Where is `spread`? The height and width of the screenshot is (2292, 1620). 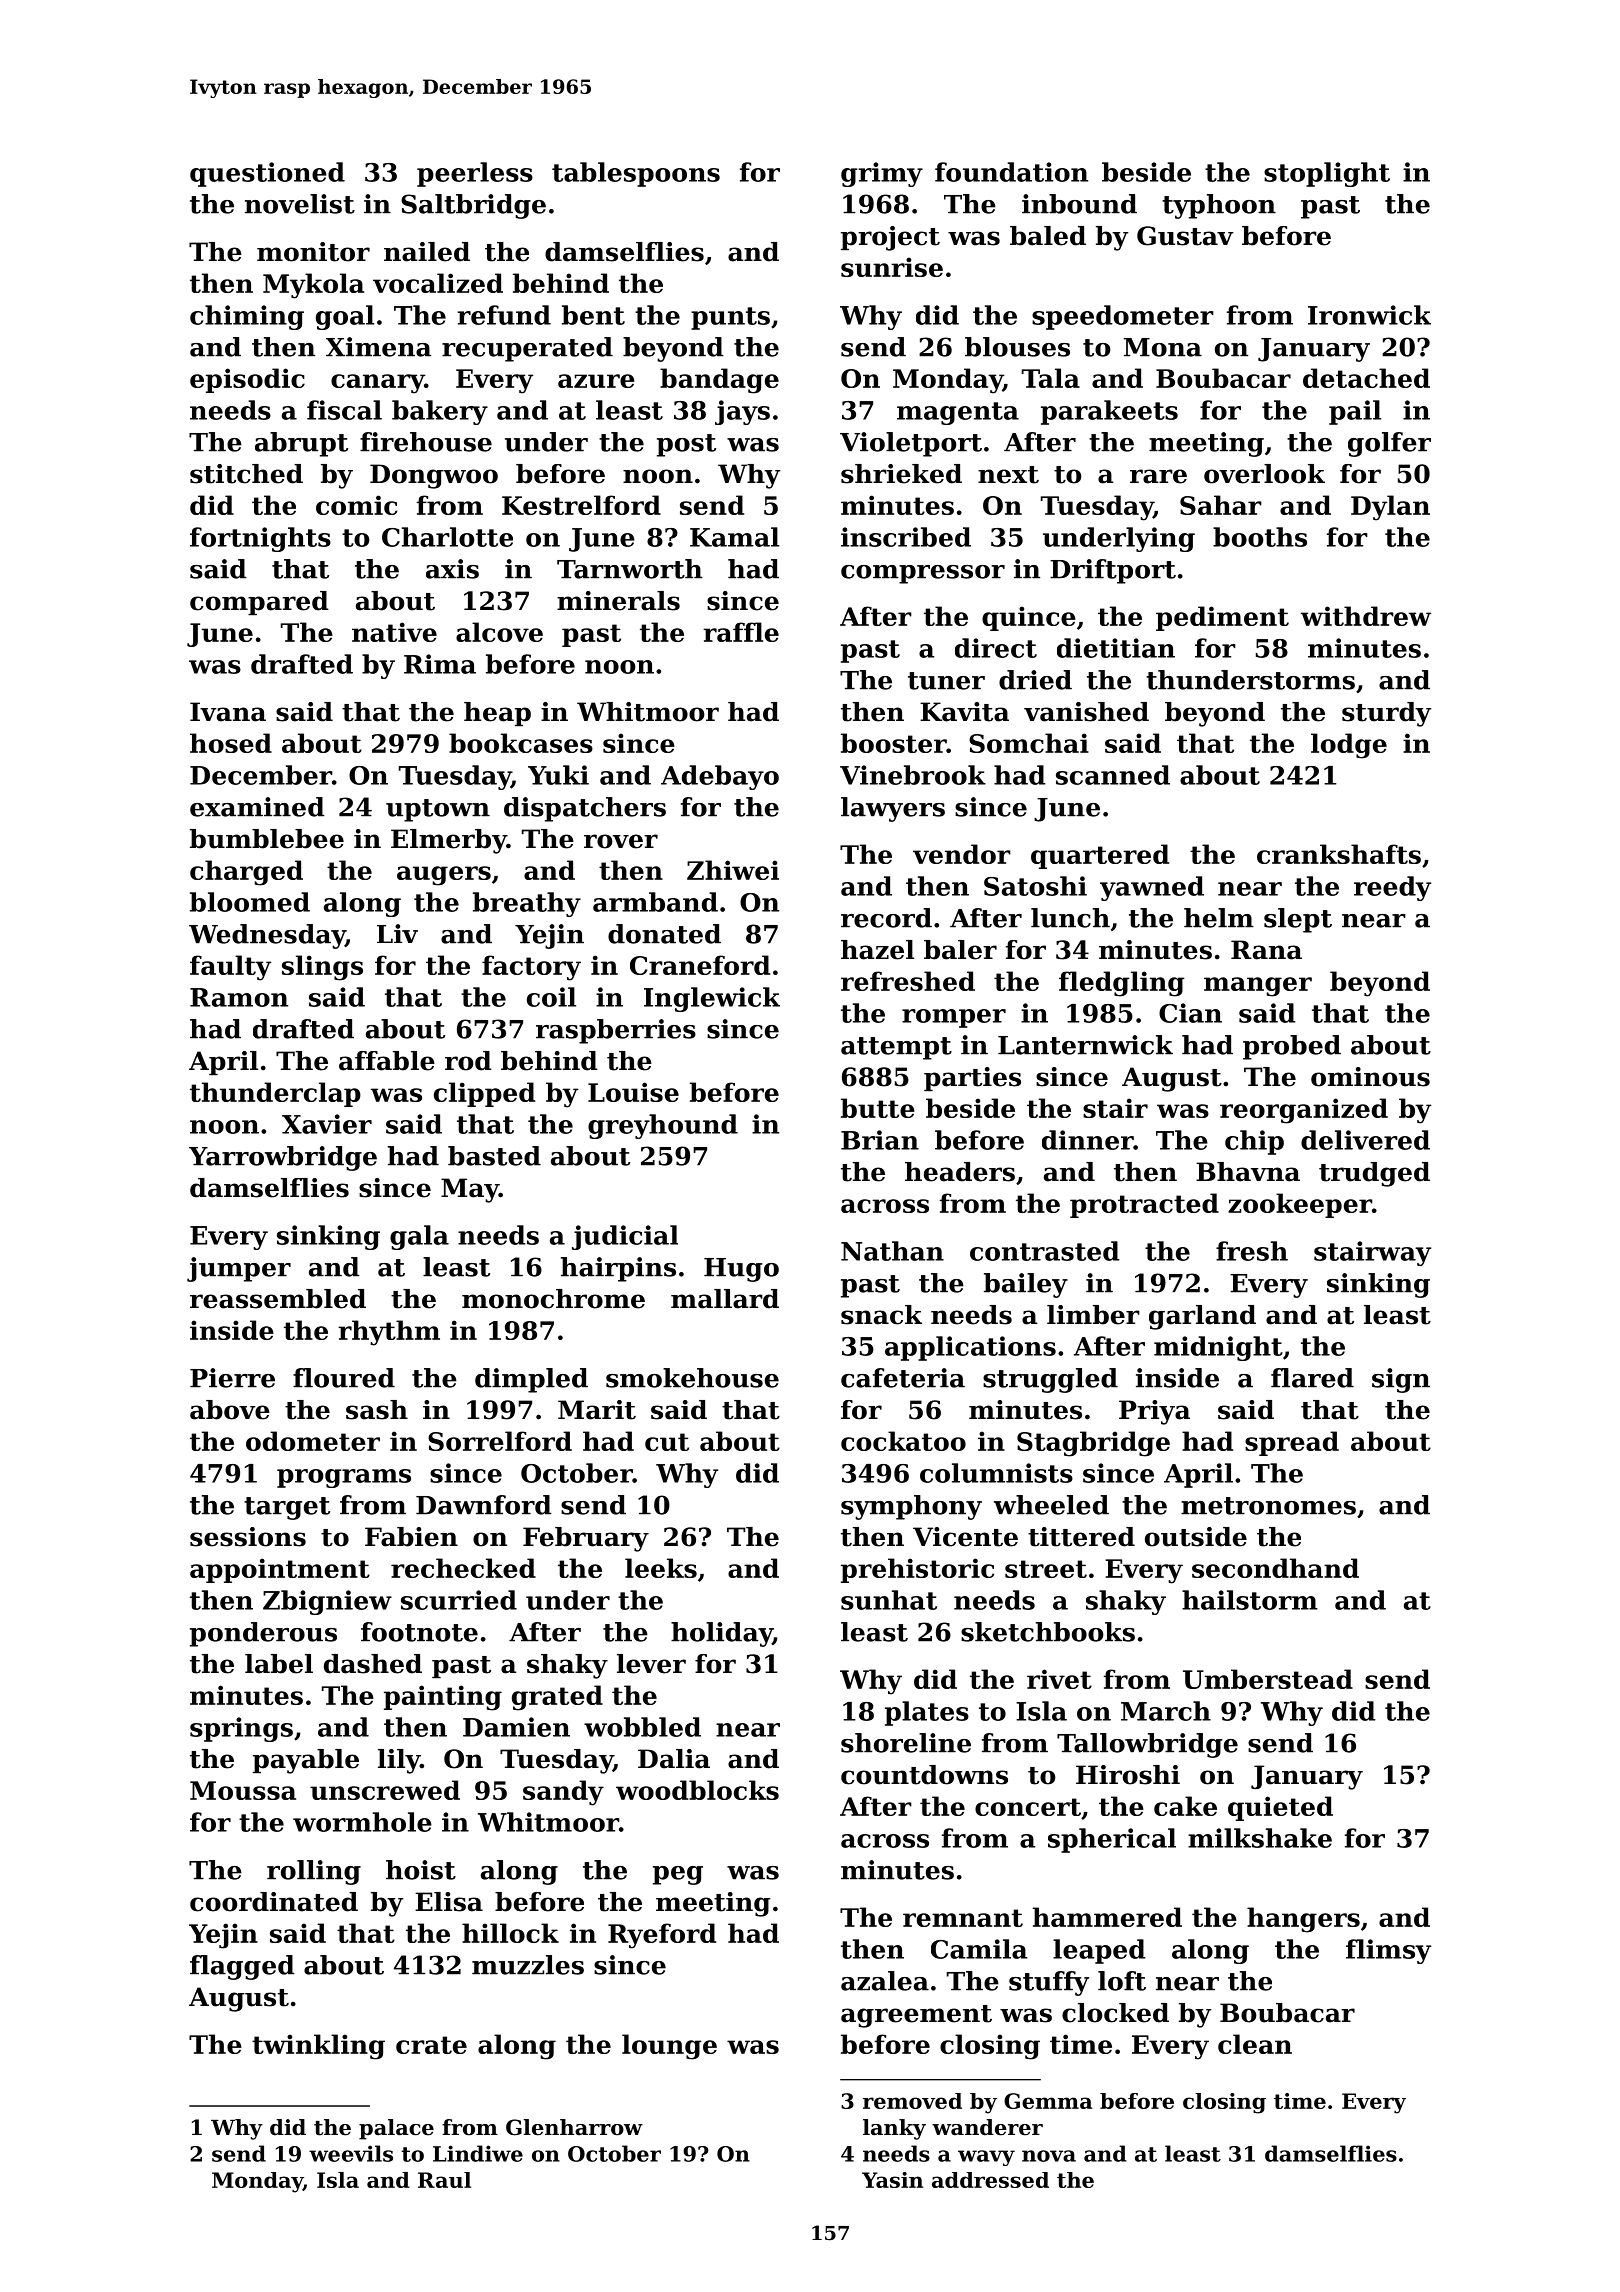 spread is located at coordinates (1292, 1443).
